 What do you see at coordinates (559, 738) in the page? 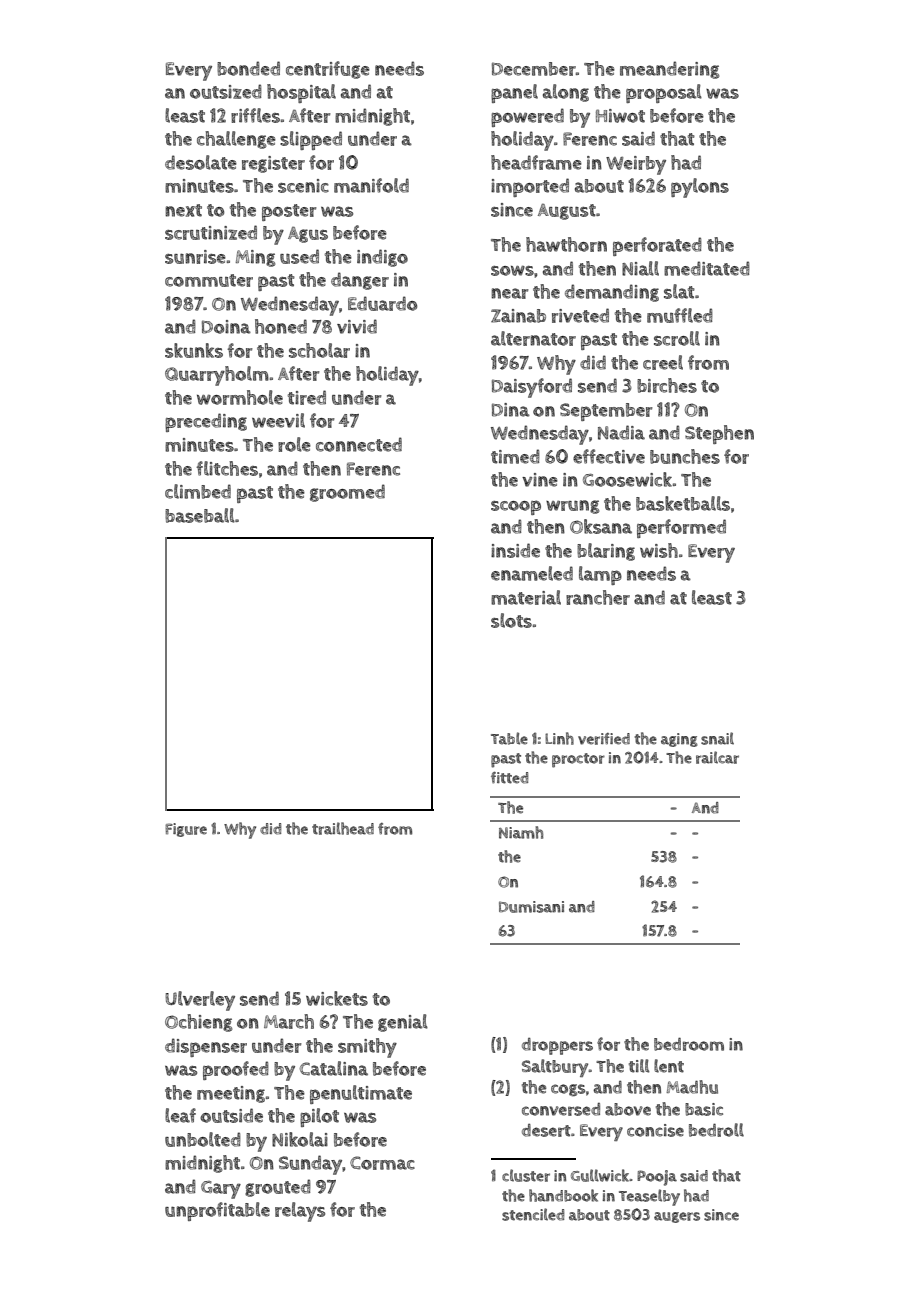
I see `Linh` at bounding box center [559, 738].
